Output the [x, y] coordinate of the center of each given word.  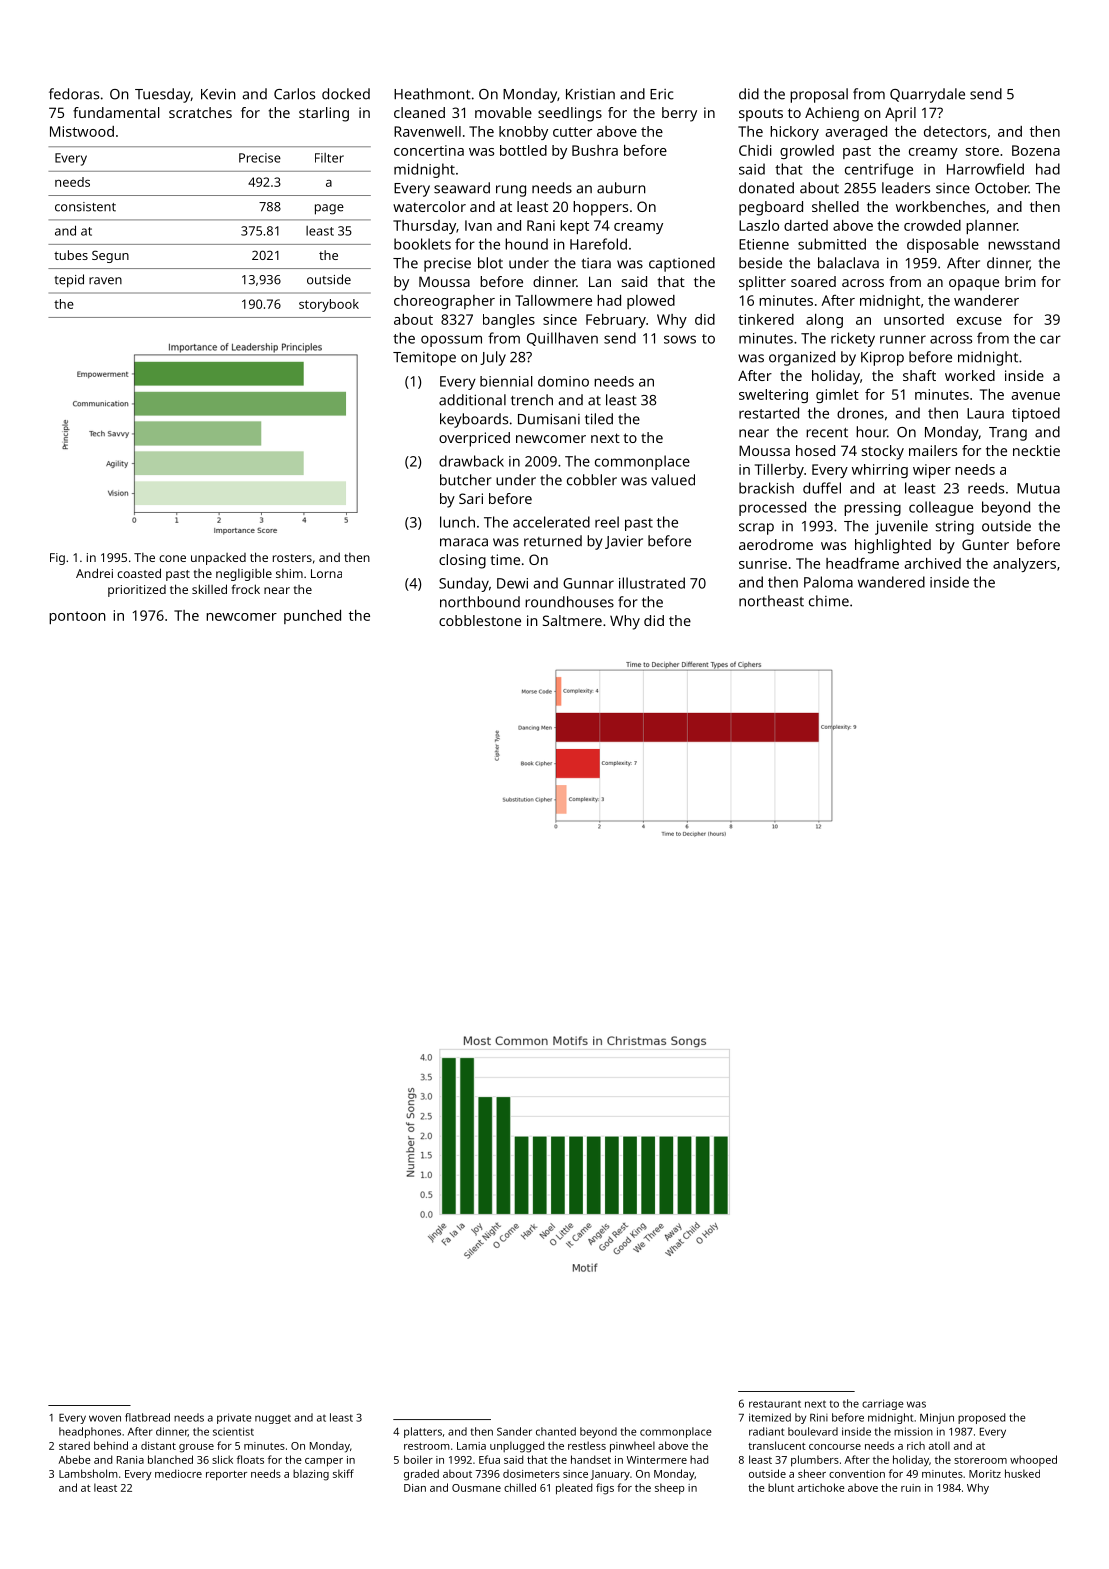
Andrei [94, 573]
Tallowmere [553, 300]
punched [312, 617]
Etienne [764, 244]
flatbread [147, 1417]
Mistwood [82, 131]
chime [829, 601]
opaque [974, 285]
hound [526, 244]
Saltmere [572, 620]
